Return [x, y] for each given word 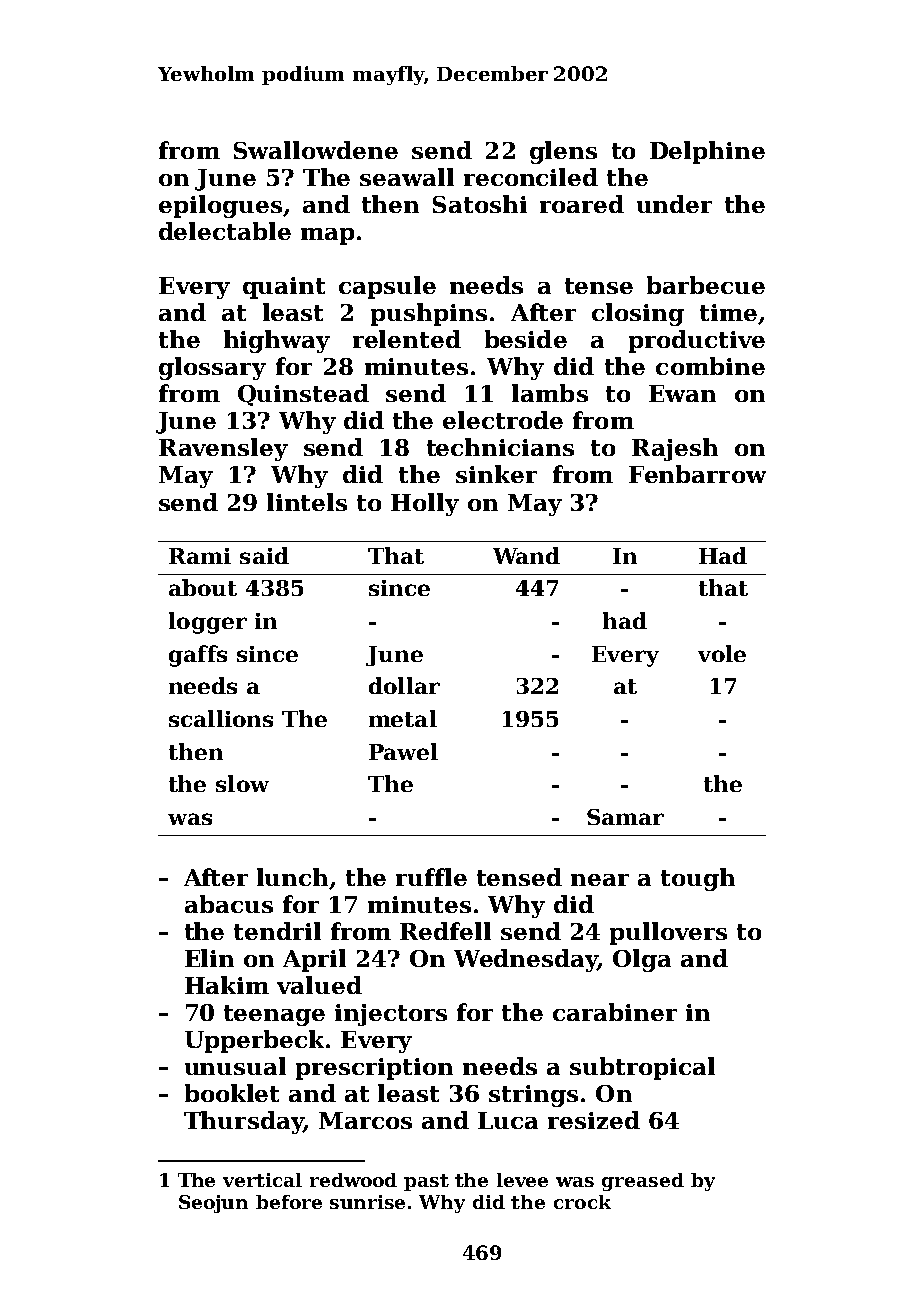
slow [242, 783]
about [203, 587]
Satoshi [480, 204]
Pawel [403, 751]
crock [582, 1202]
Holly [425, 504]
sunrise [367, 1202]
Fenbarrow [697, 474]
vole [722, 653]
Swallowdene [316, 150]
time [728, 312]
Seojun [213, 1204]
